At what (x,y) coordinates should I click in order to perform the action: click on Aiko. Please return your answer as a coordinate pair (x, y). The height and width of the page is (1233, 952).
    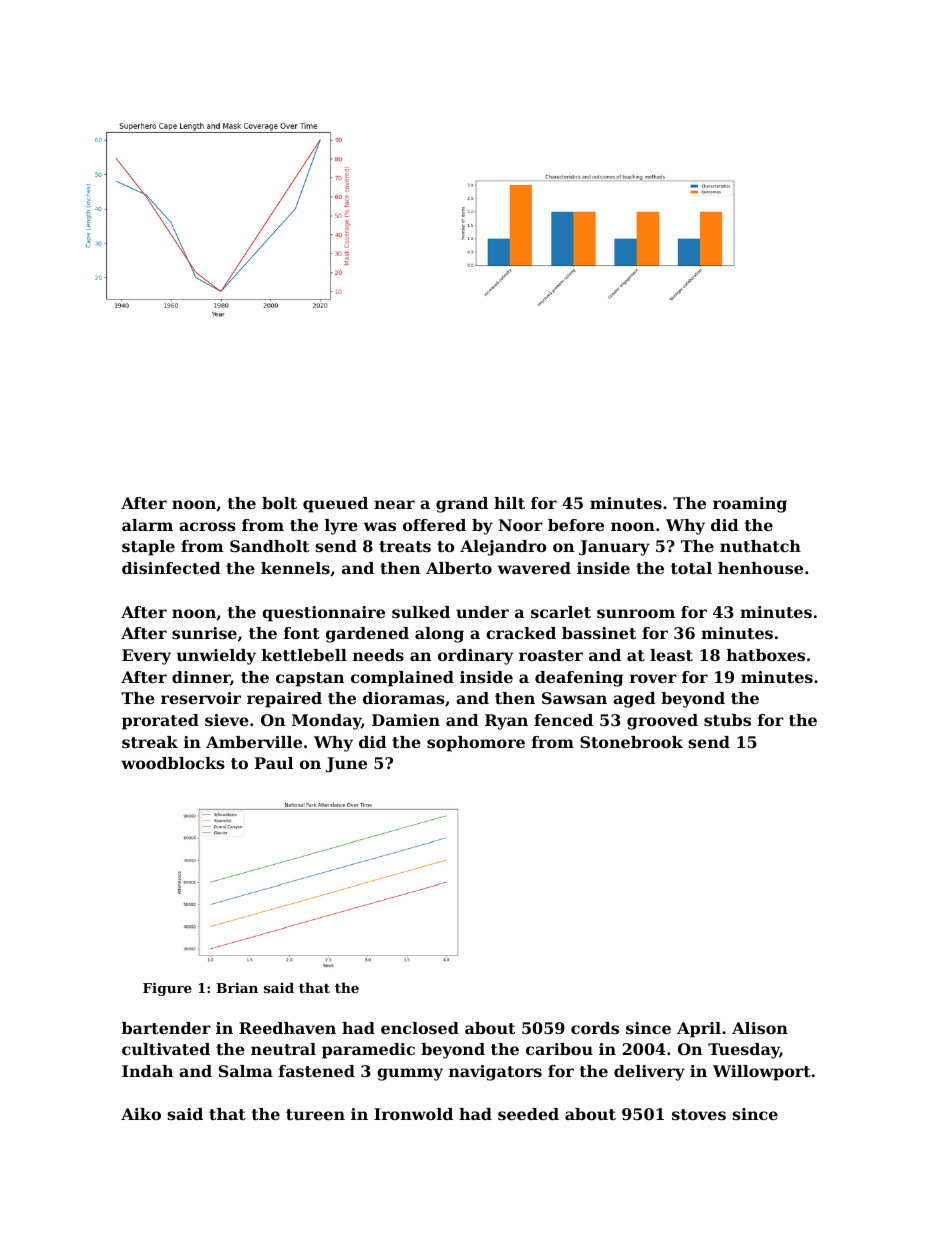
    Looking at the image, I should click on (141, 1114).
